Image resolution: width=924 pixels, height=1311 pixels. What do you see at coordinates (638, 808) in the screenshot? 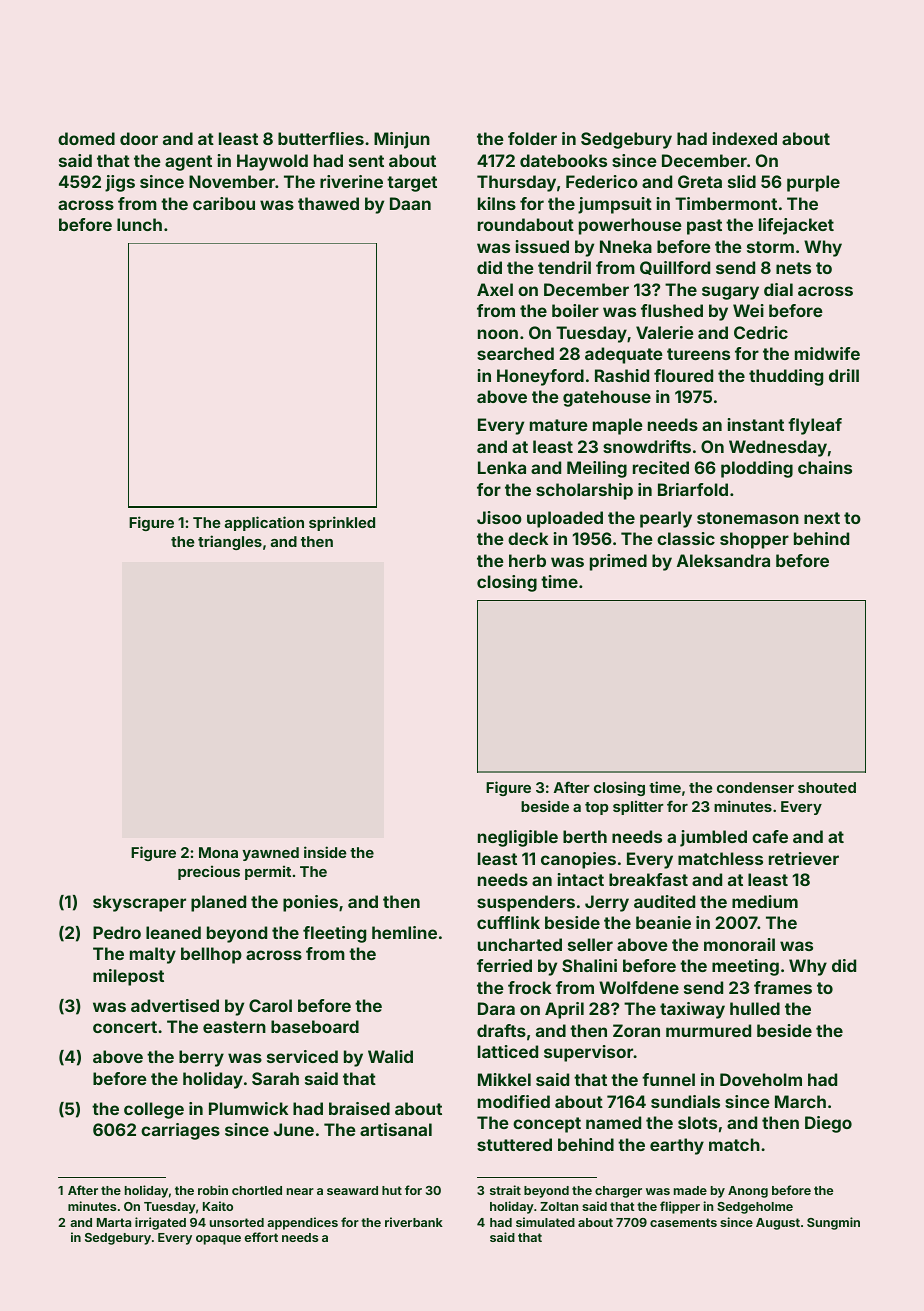
I see `splitter` at bounding box center [638, 808].
